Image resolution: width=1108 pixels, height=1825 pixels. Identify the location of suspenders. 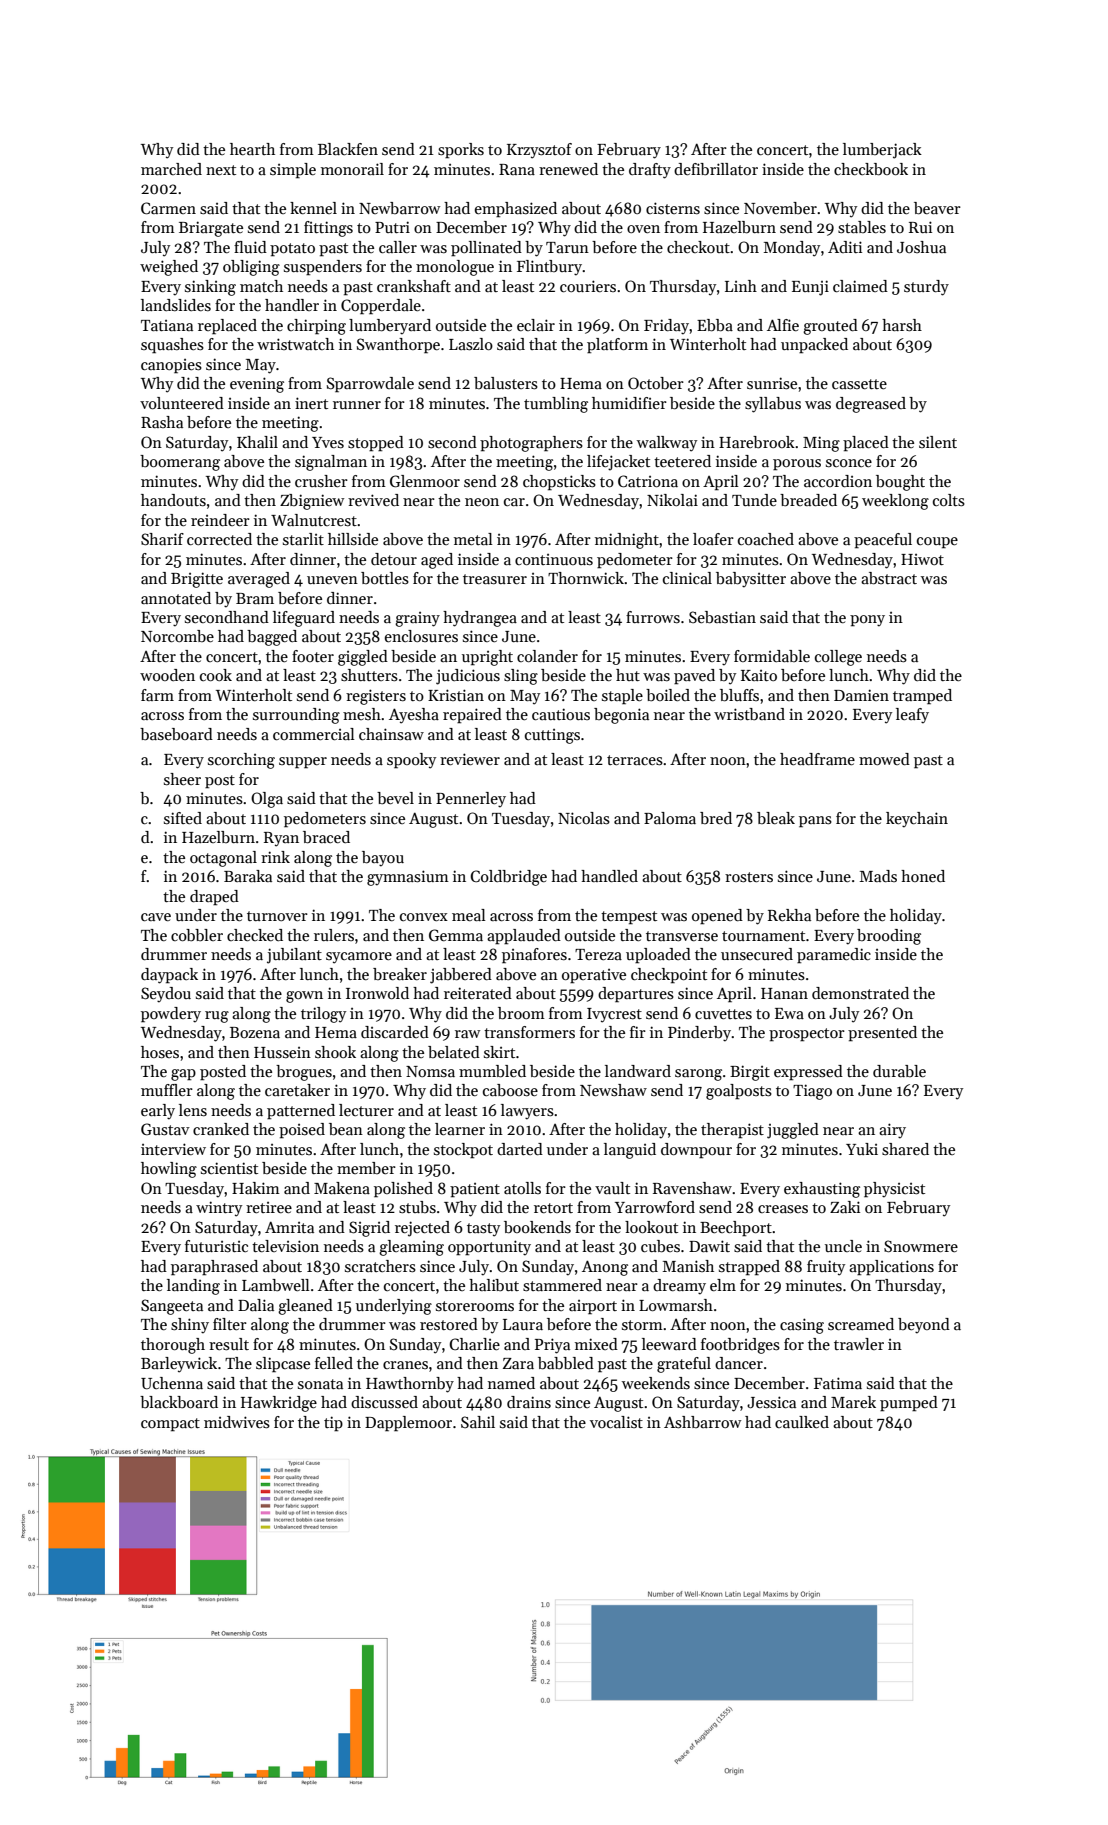
(323, 268).
